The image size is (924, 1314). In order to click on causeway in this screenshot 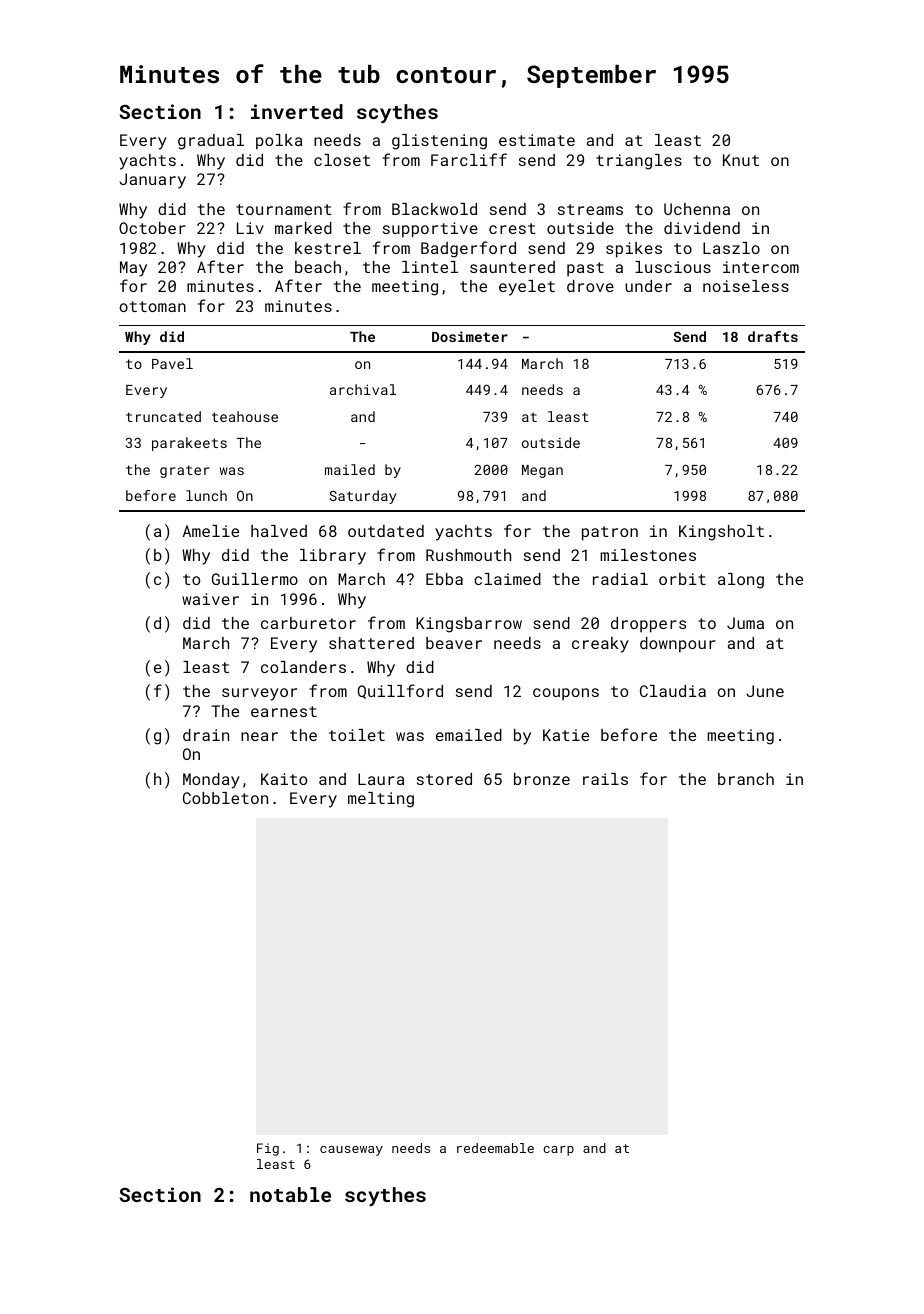, I will do `click(351, 1151)`.
